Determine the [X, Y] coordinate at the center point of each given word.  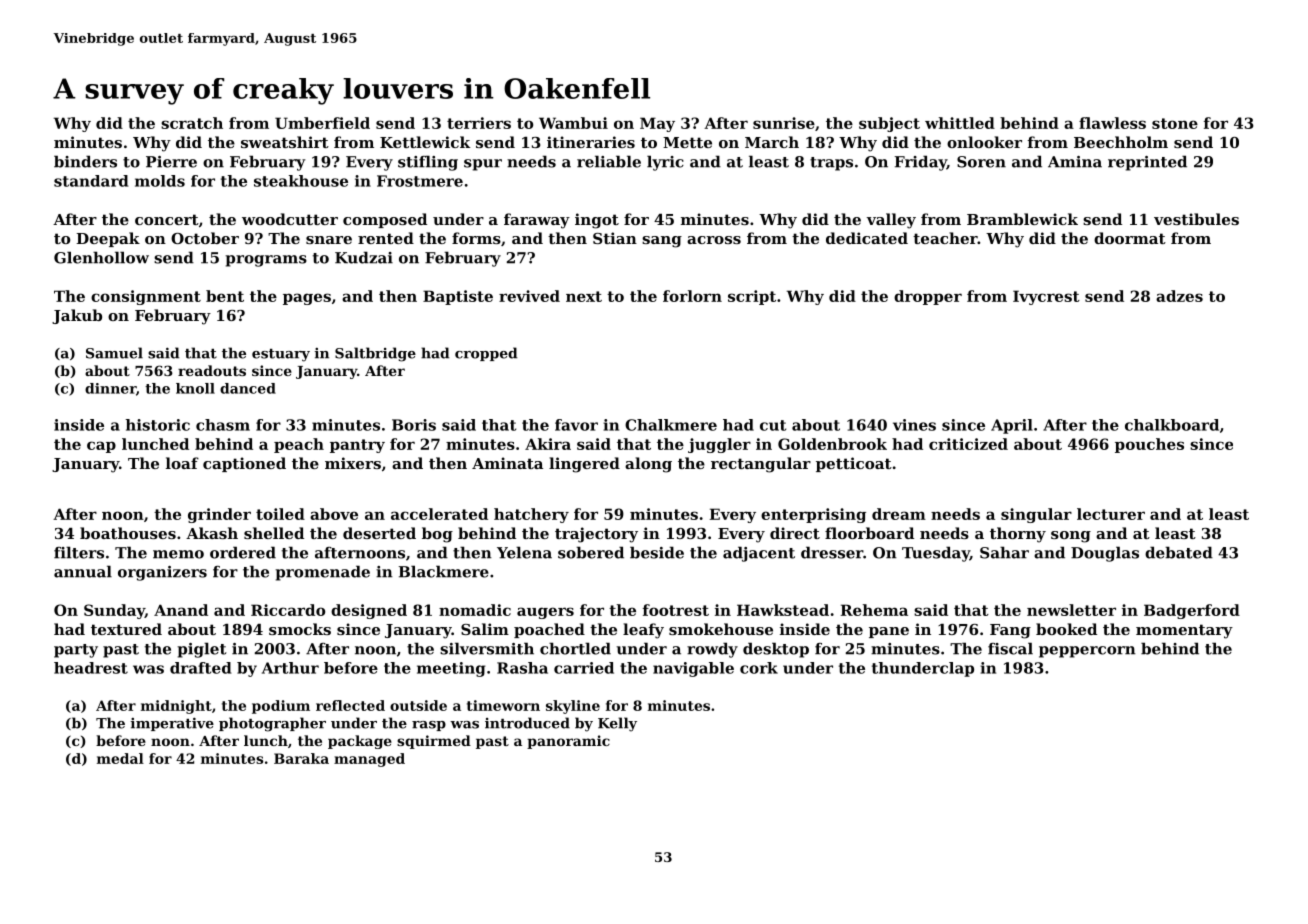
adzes [1179, 296]
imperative [172, 724]
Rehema [874, 610]
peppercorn [1087, 652]
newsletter [1071, 610]
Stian [615, 238]
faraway [537, 221]
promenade [323, 573]
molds [160, 181]
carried [584, 668]
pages [307, 299]
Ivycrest [1046, 297]
